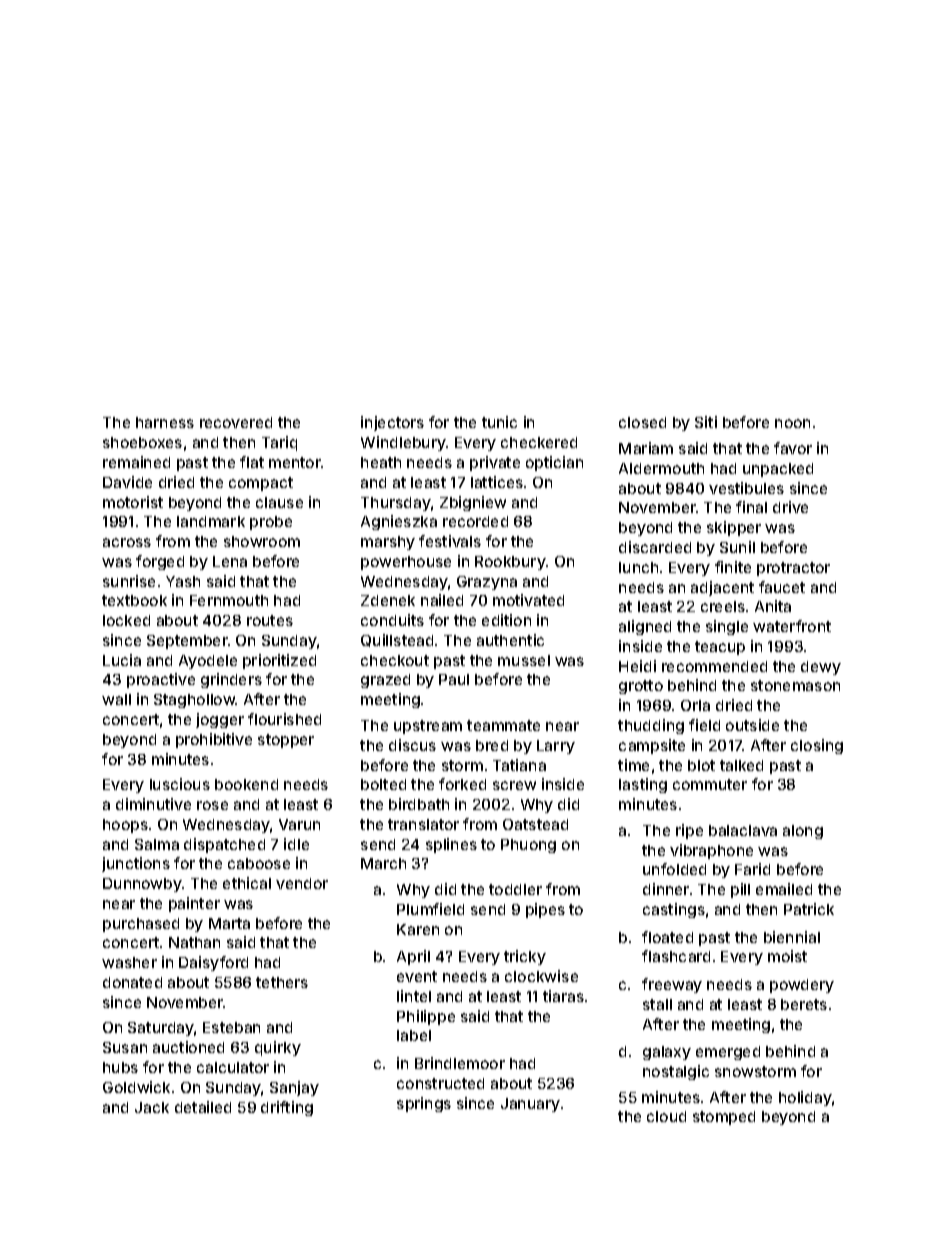 This screenshot has height=1233, width=952. What do you see at coordinates (141, 925) in the screenshot?
I see `purchased` at bounding box center [141, 925].
